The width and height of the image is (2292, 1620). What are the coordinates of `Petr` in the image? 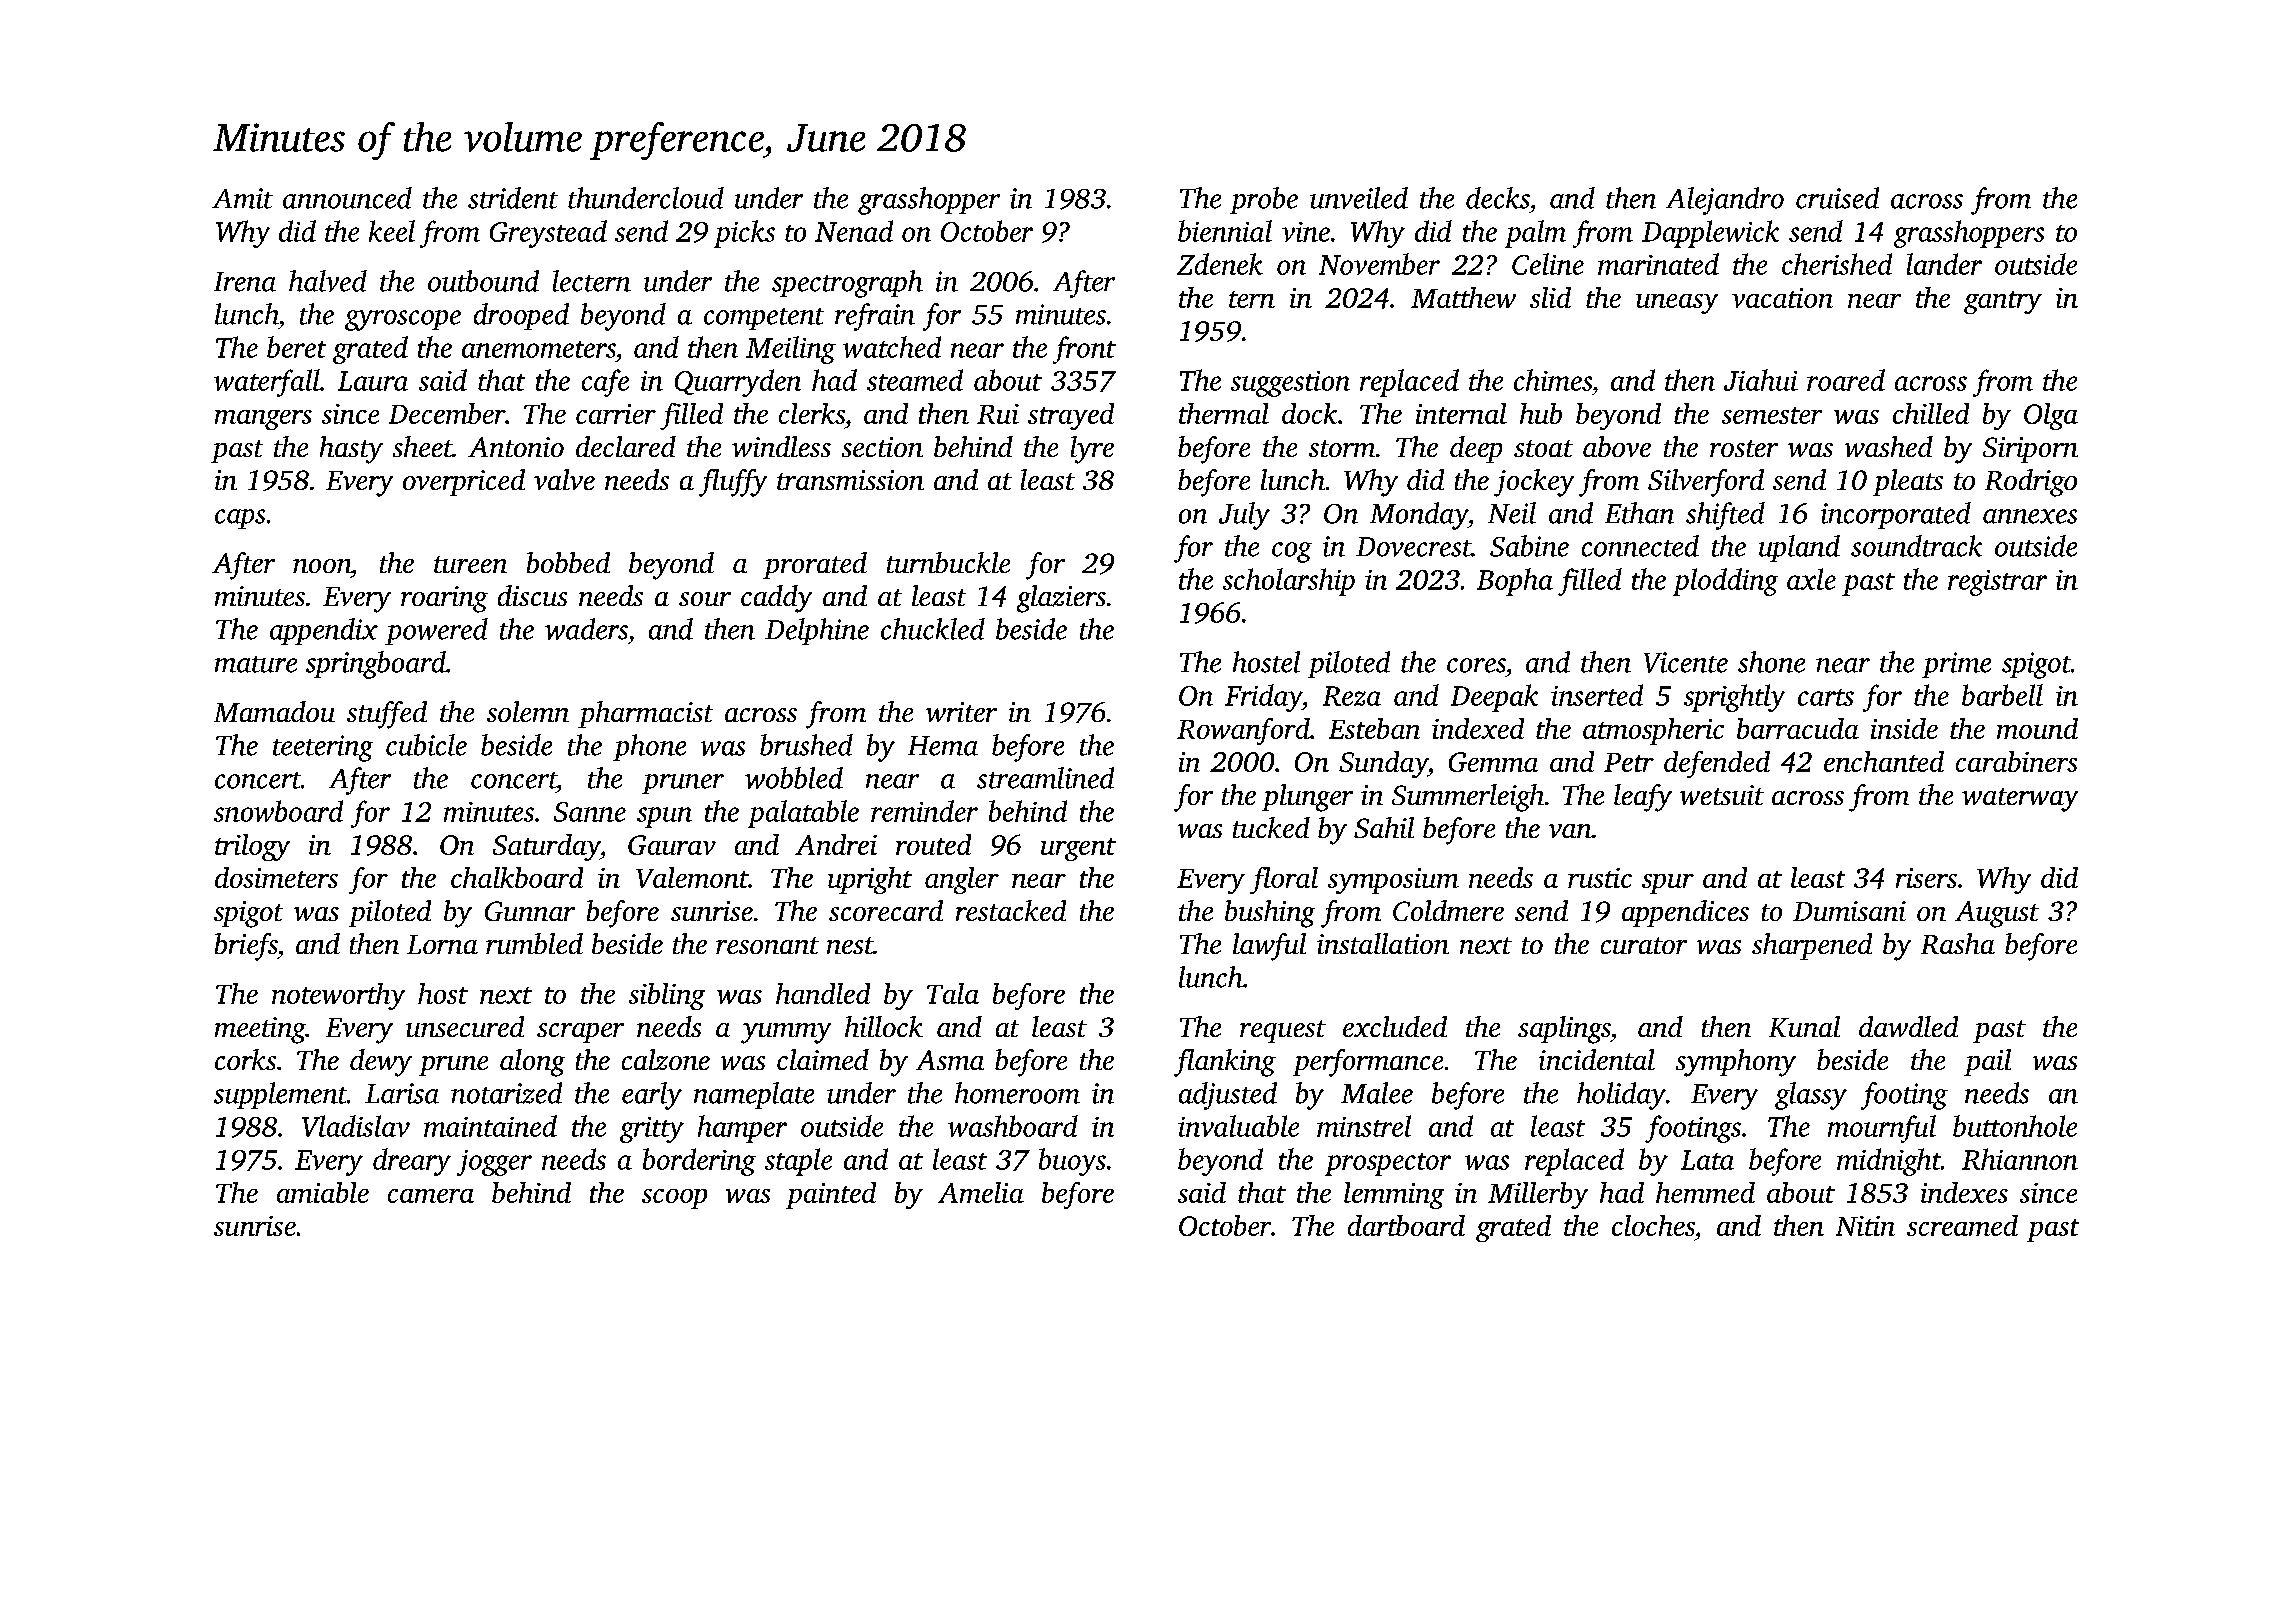 It's located at (1629, 762).
